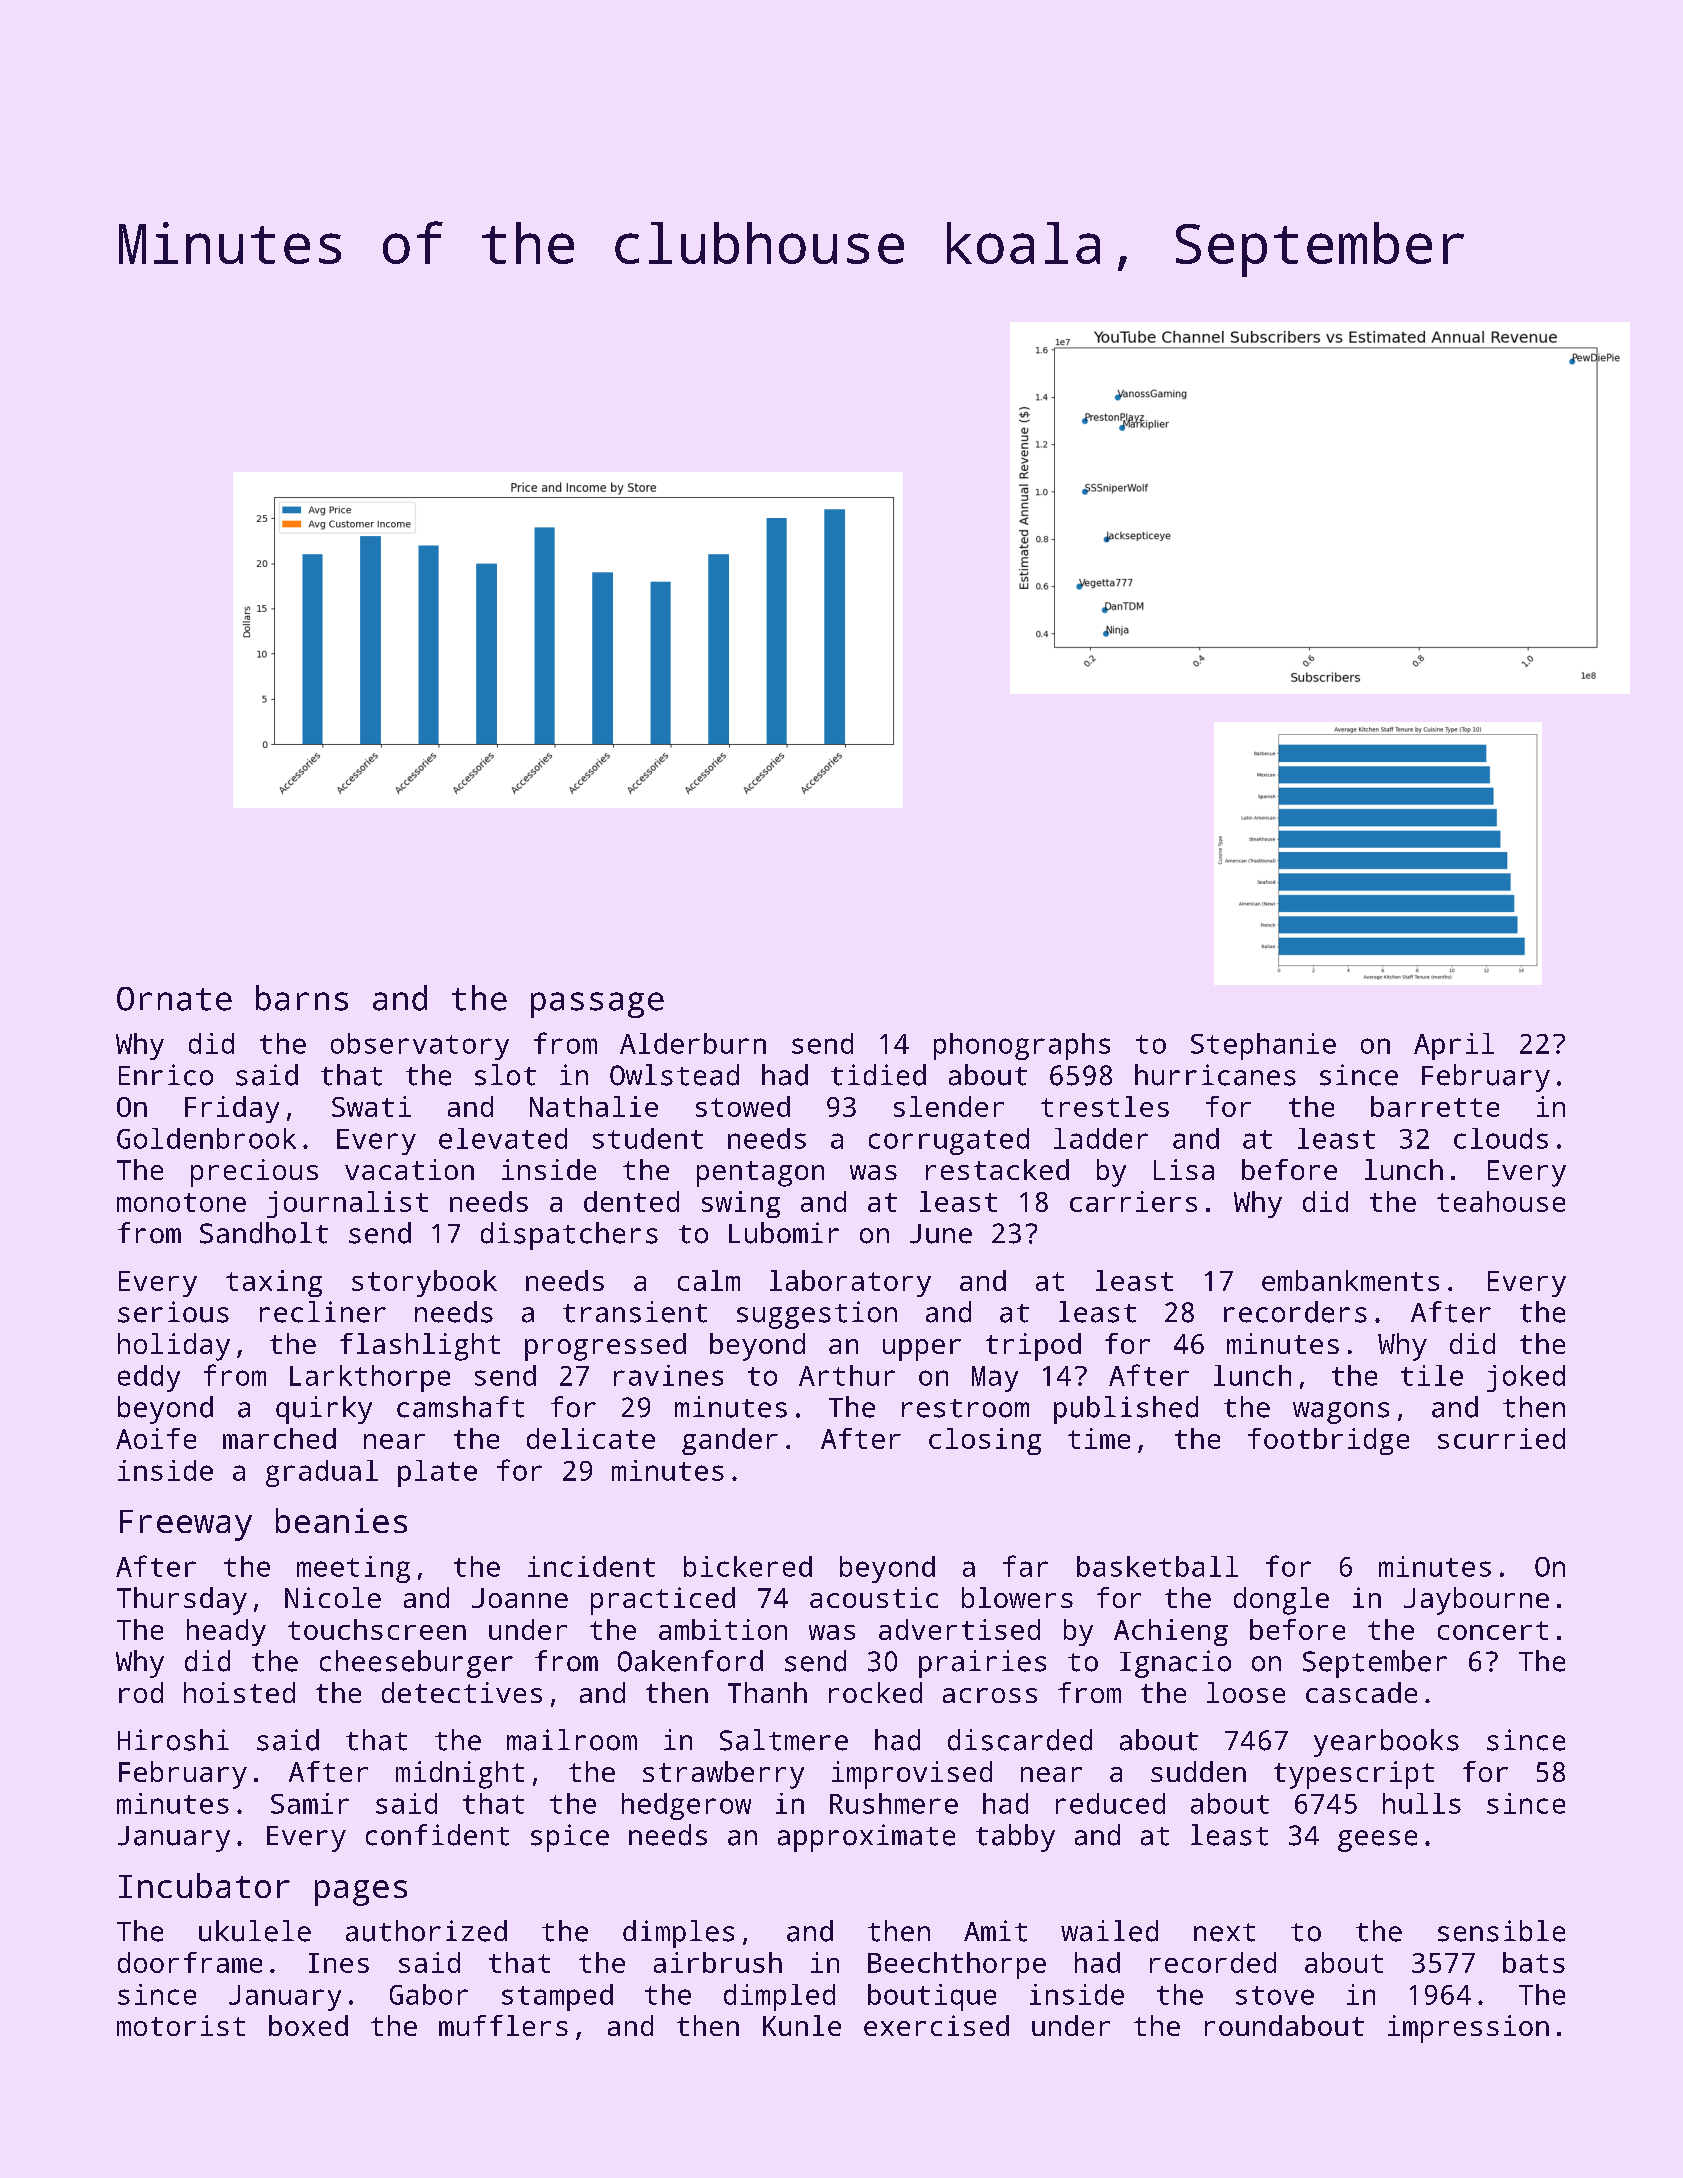 Image resolution: width=1683 pixels, height=2178 pixels. What do you see at coordinates (333, 1597) in the image?
I see `Nicole` at bounding box center [333, 1597].
